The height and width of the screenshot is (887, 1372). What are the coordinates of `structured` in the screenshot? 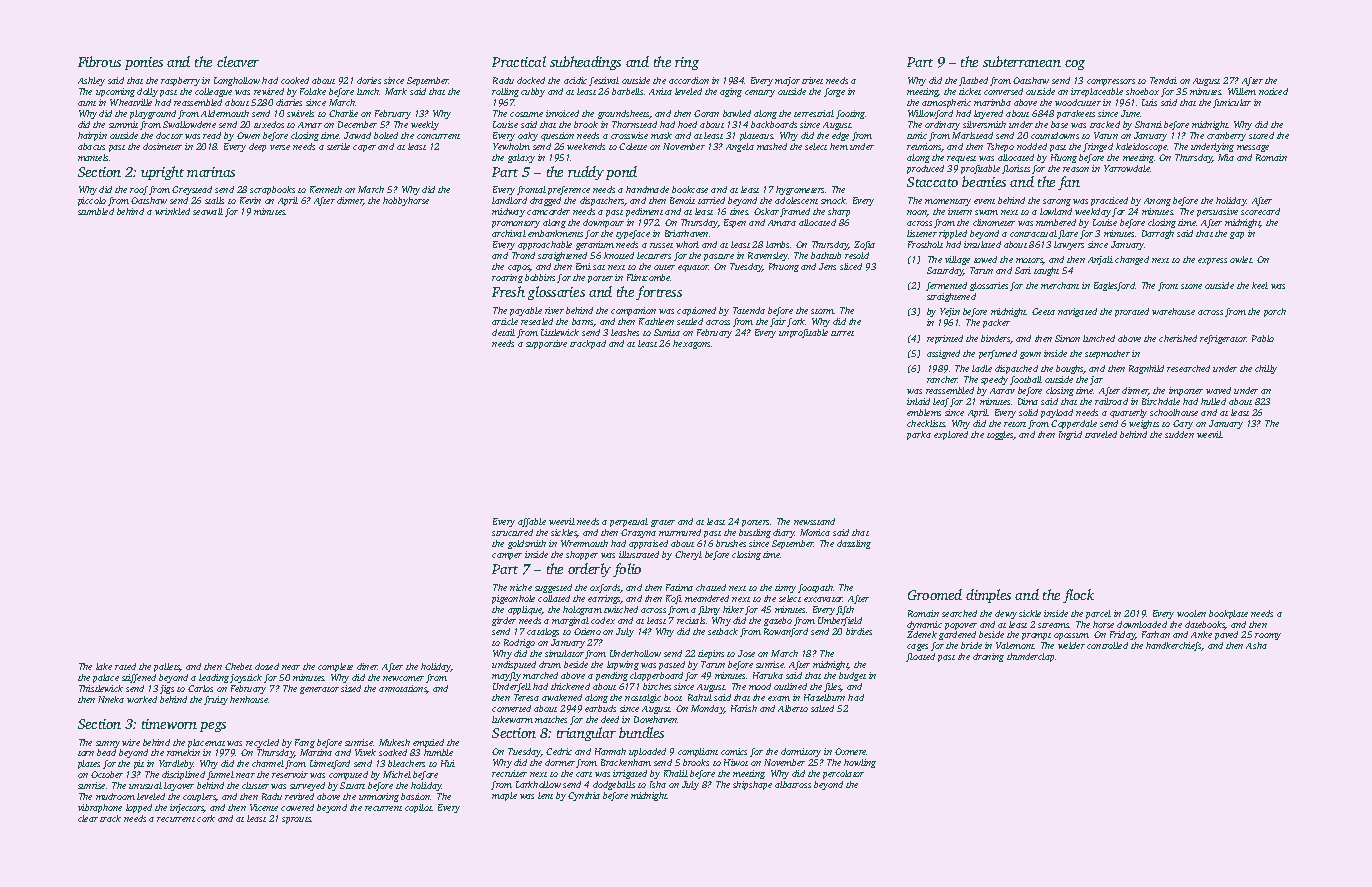 It's located at (512, 532).
